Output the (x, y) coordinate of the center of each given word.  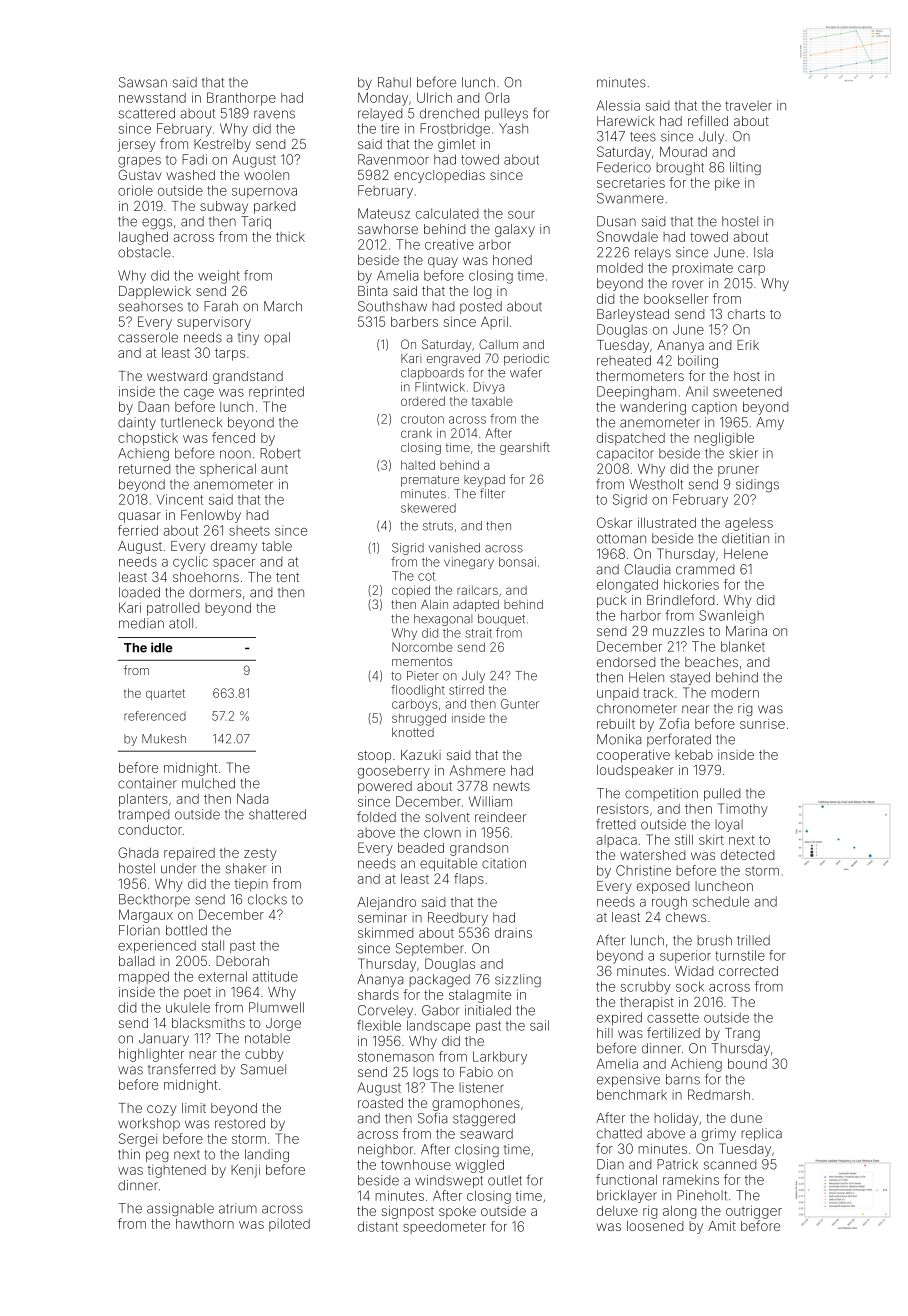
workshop (149, 1124)
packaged (439, 980)
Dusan (616, 221)
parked (274, 207)
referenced (155, 716)
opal (277, 338)
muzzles (678, 631)
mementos (422, 661)
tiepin (251, 885)
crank (416, 433)
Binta (372, 291)
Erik (748, 345)
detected (747, 855)
